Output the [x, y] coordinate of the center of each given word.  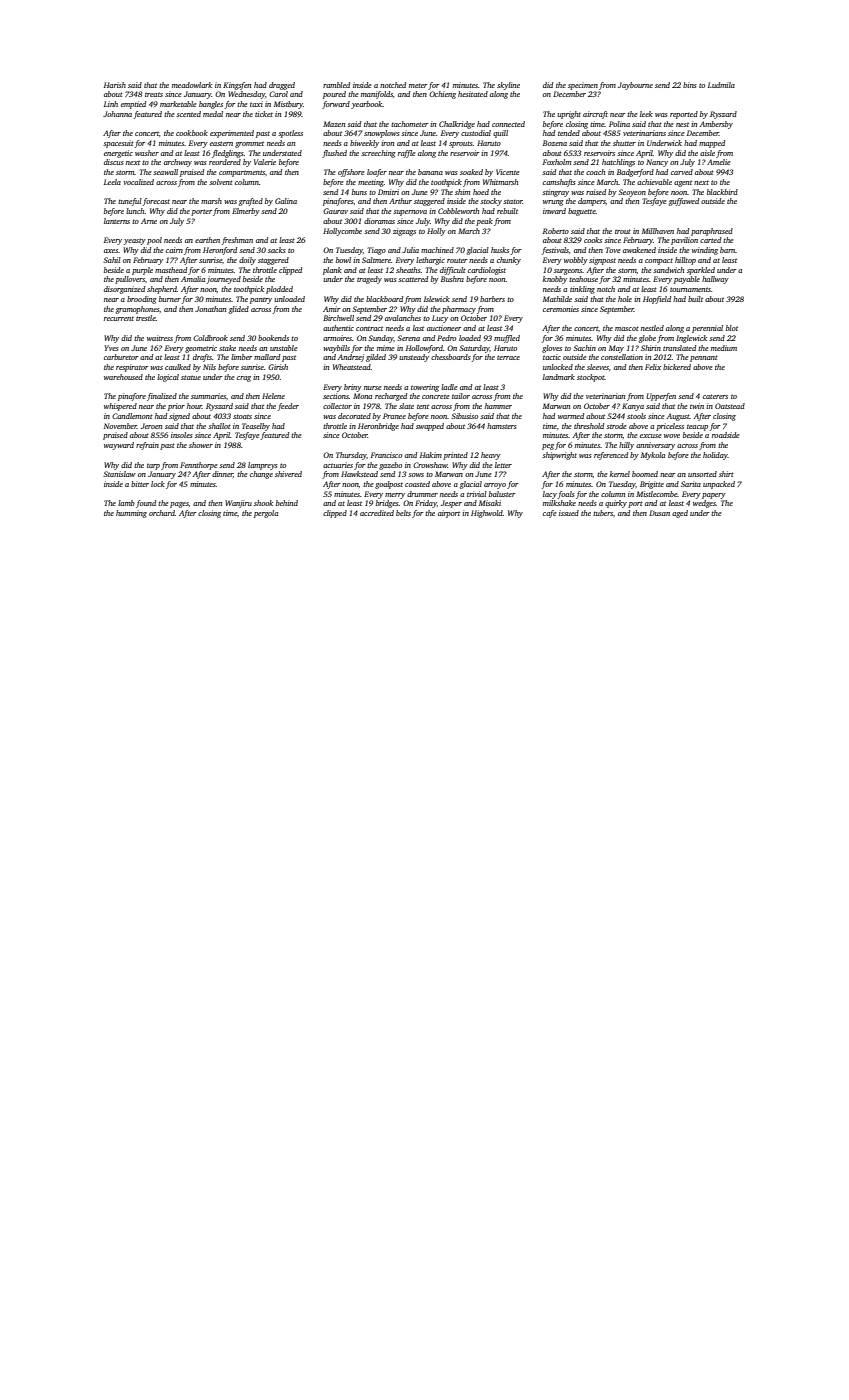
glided [238, 310]
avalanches [403, 318]
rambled [336, 85]
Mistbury [288, 105]
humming [131, 514]
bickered [677, 367]
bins [690, 85]
